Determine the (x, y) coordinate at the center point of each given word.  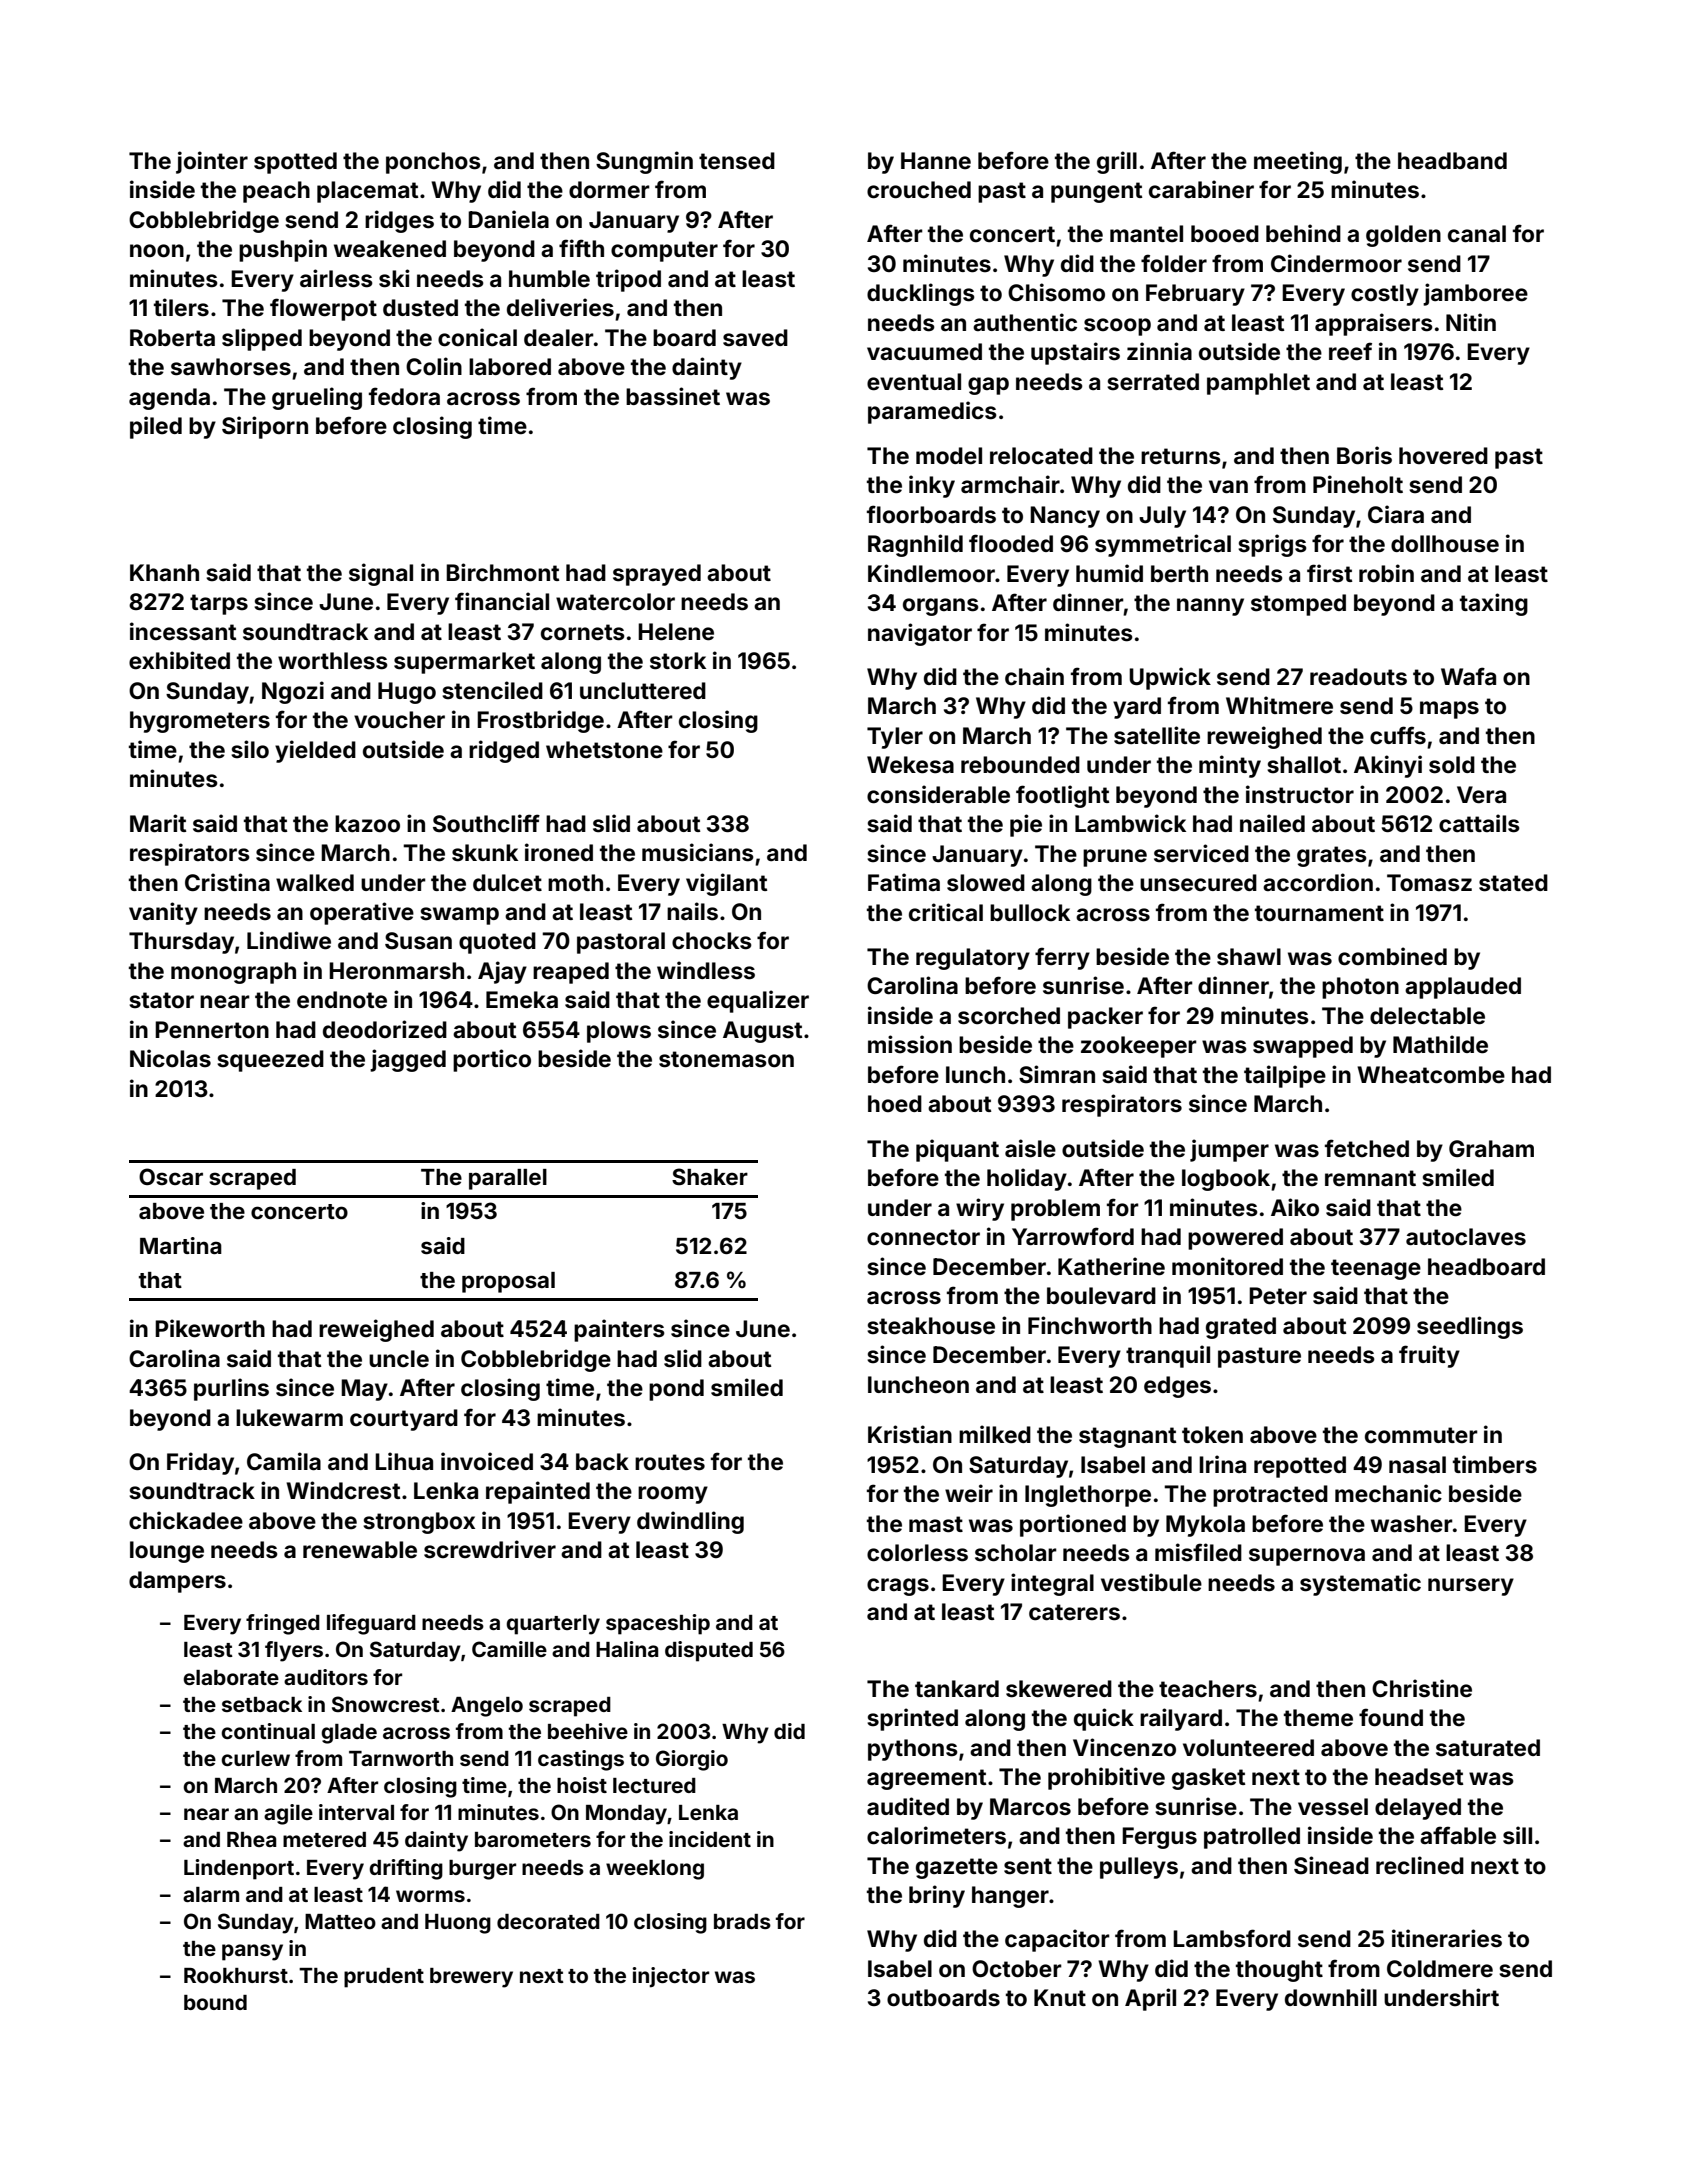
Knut (1060, 1997)
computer (664, 251)
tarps (219, 604)
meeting (1298, 162)
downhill (1331, 1997)
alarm (211, 1894)
